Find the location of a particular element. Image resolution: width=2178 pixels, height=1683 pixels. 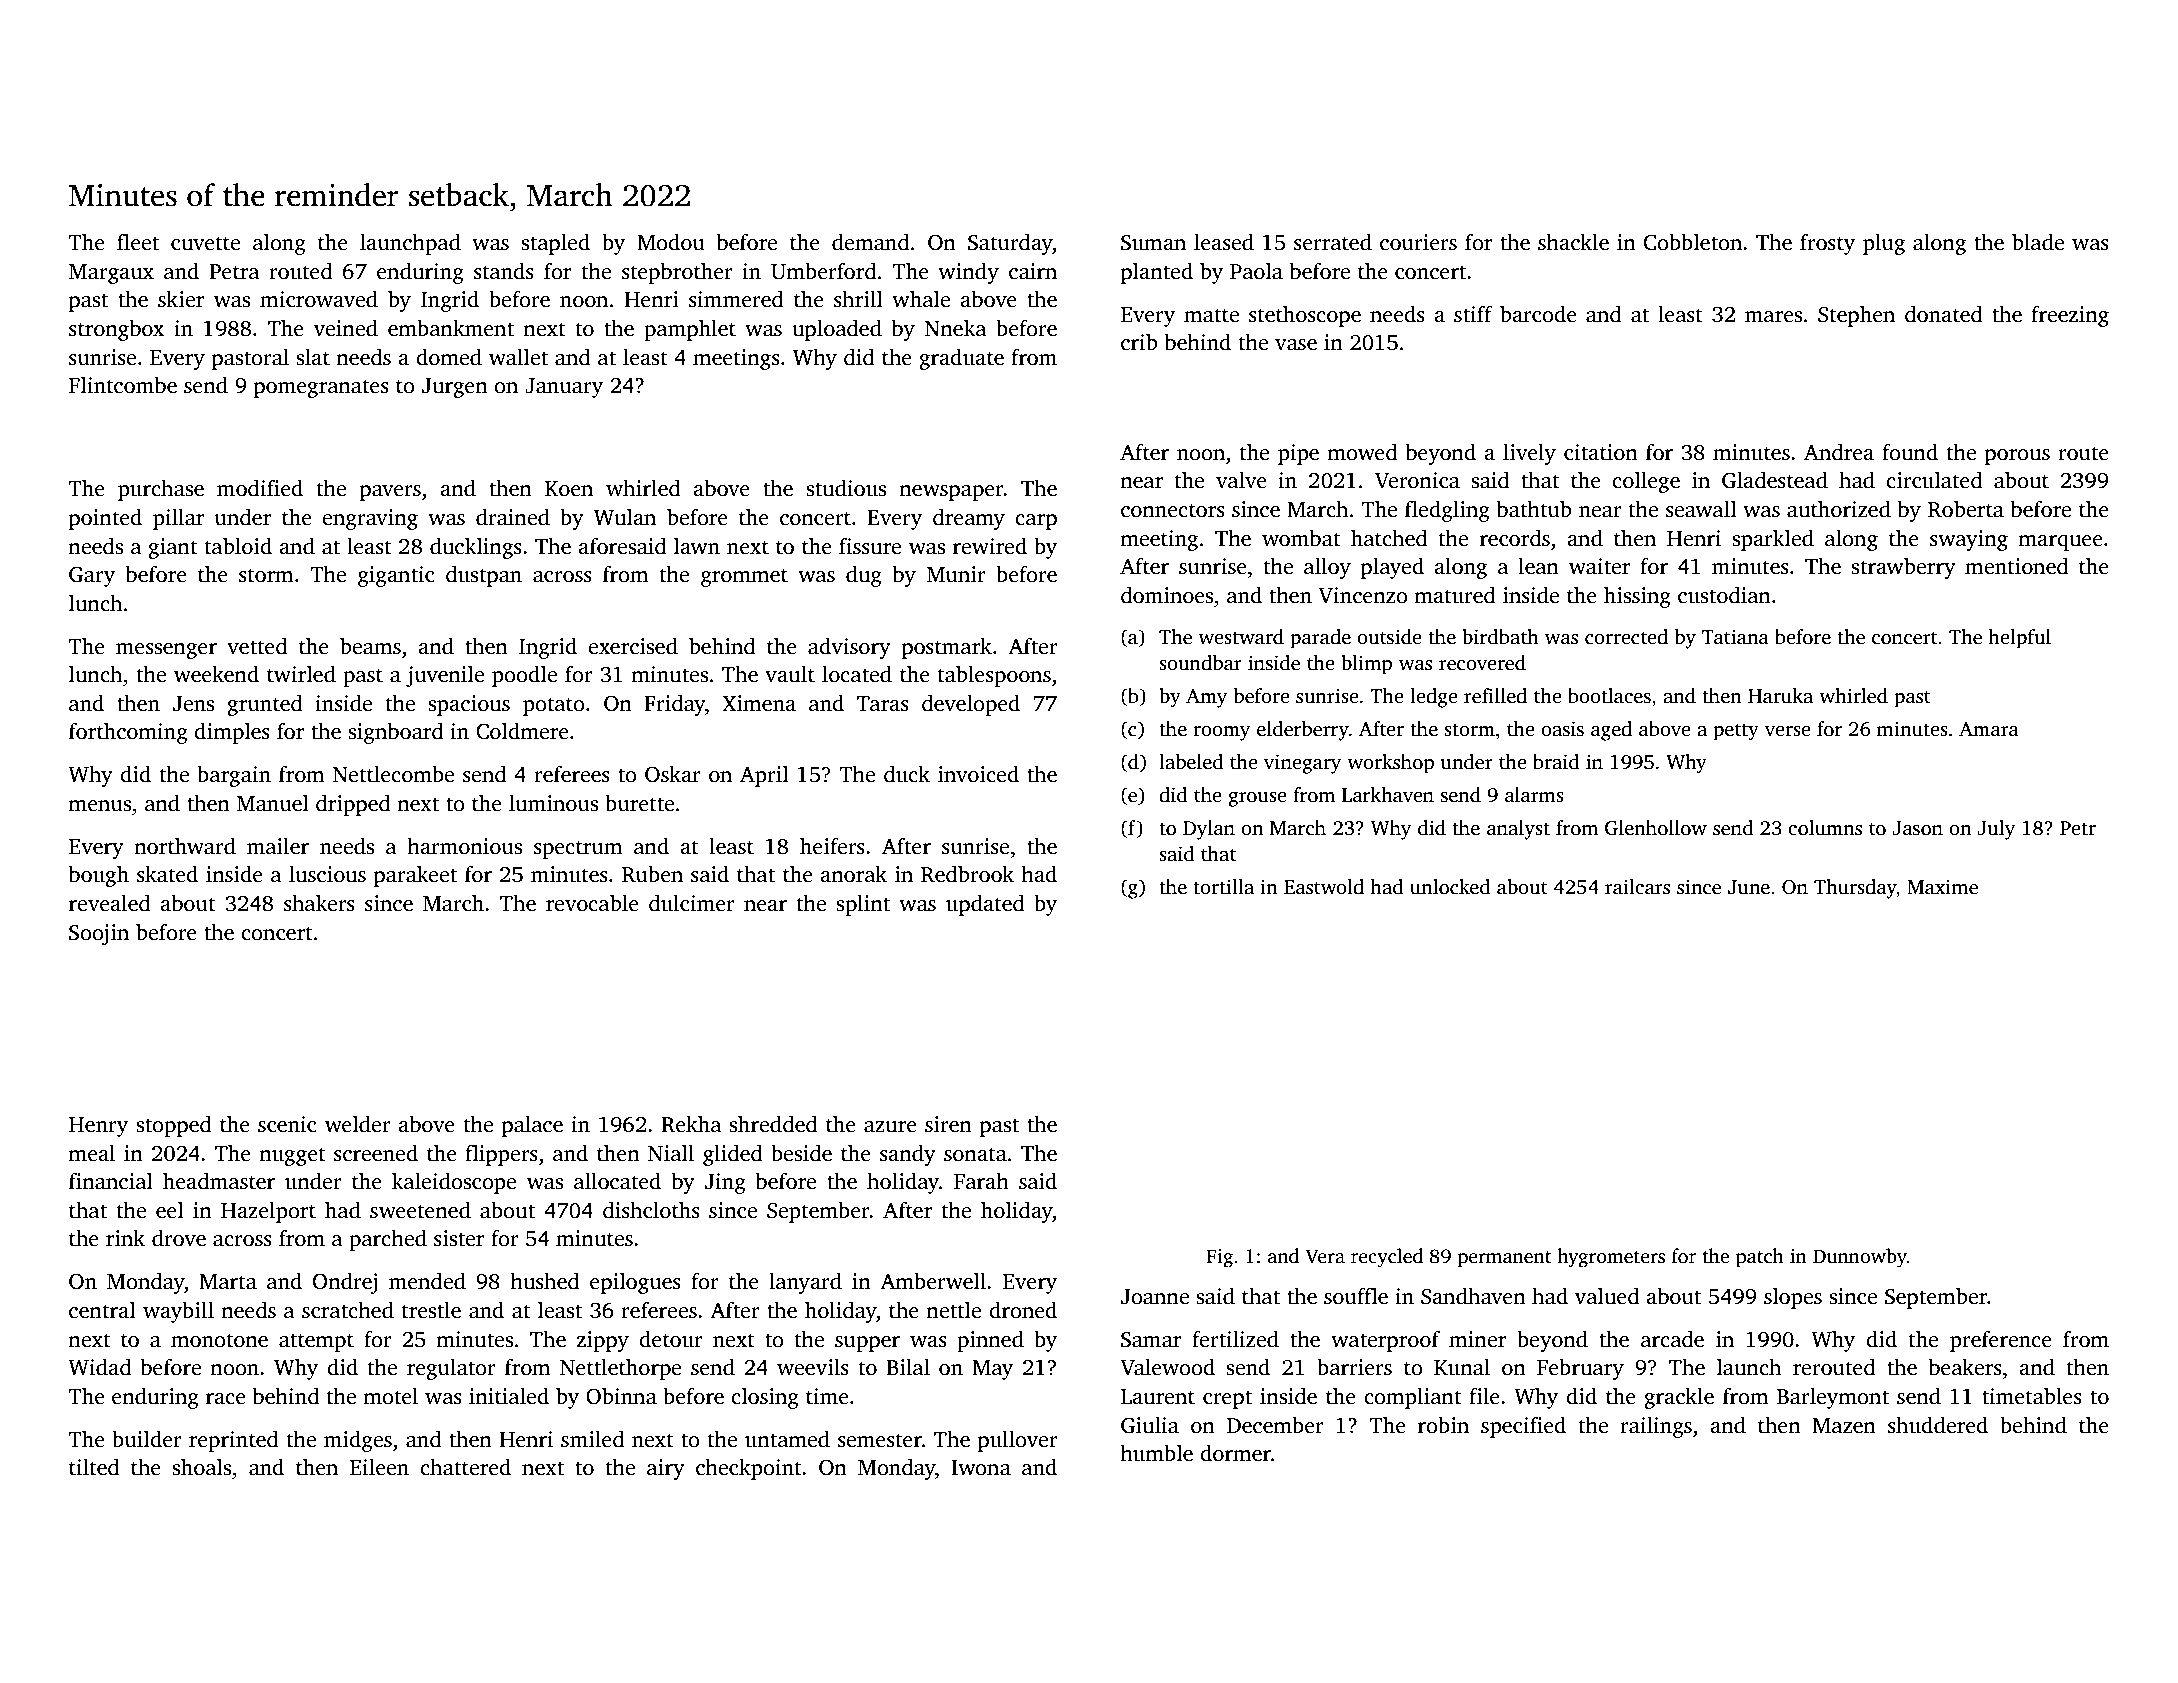

menus is located at coordinates (99, 806).
